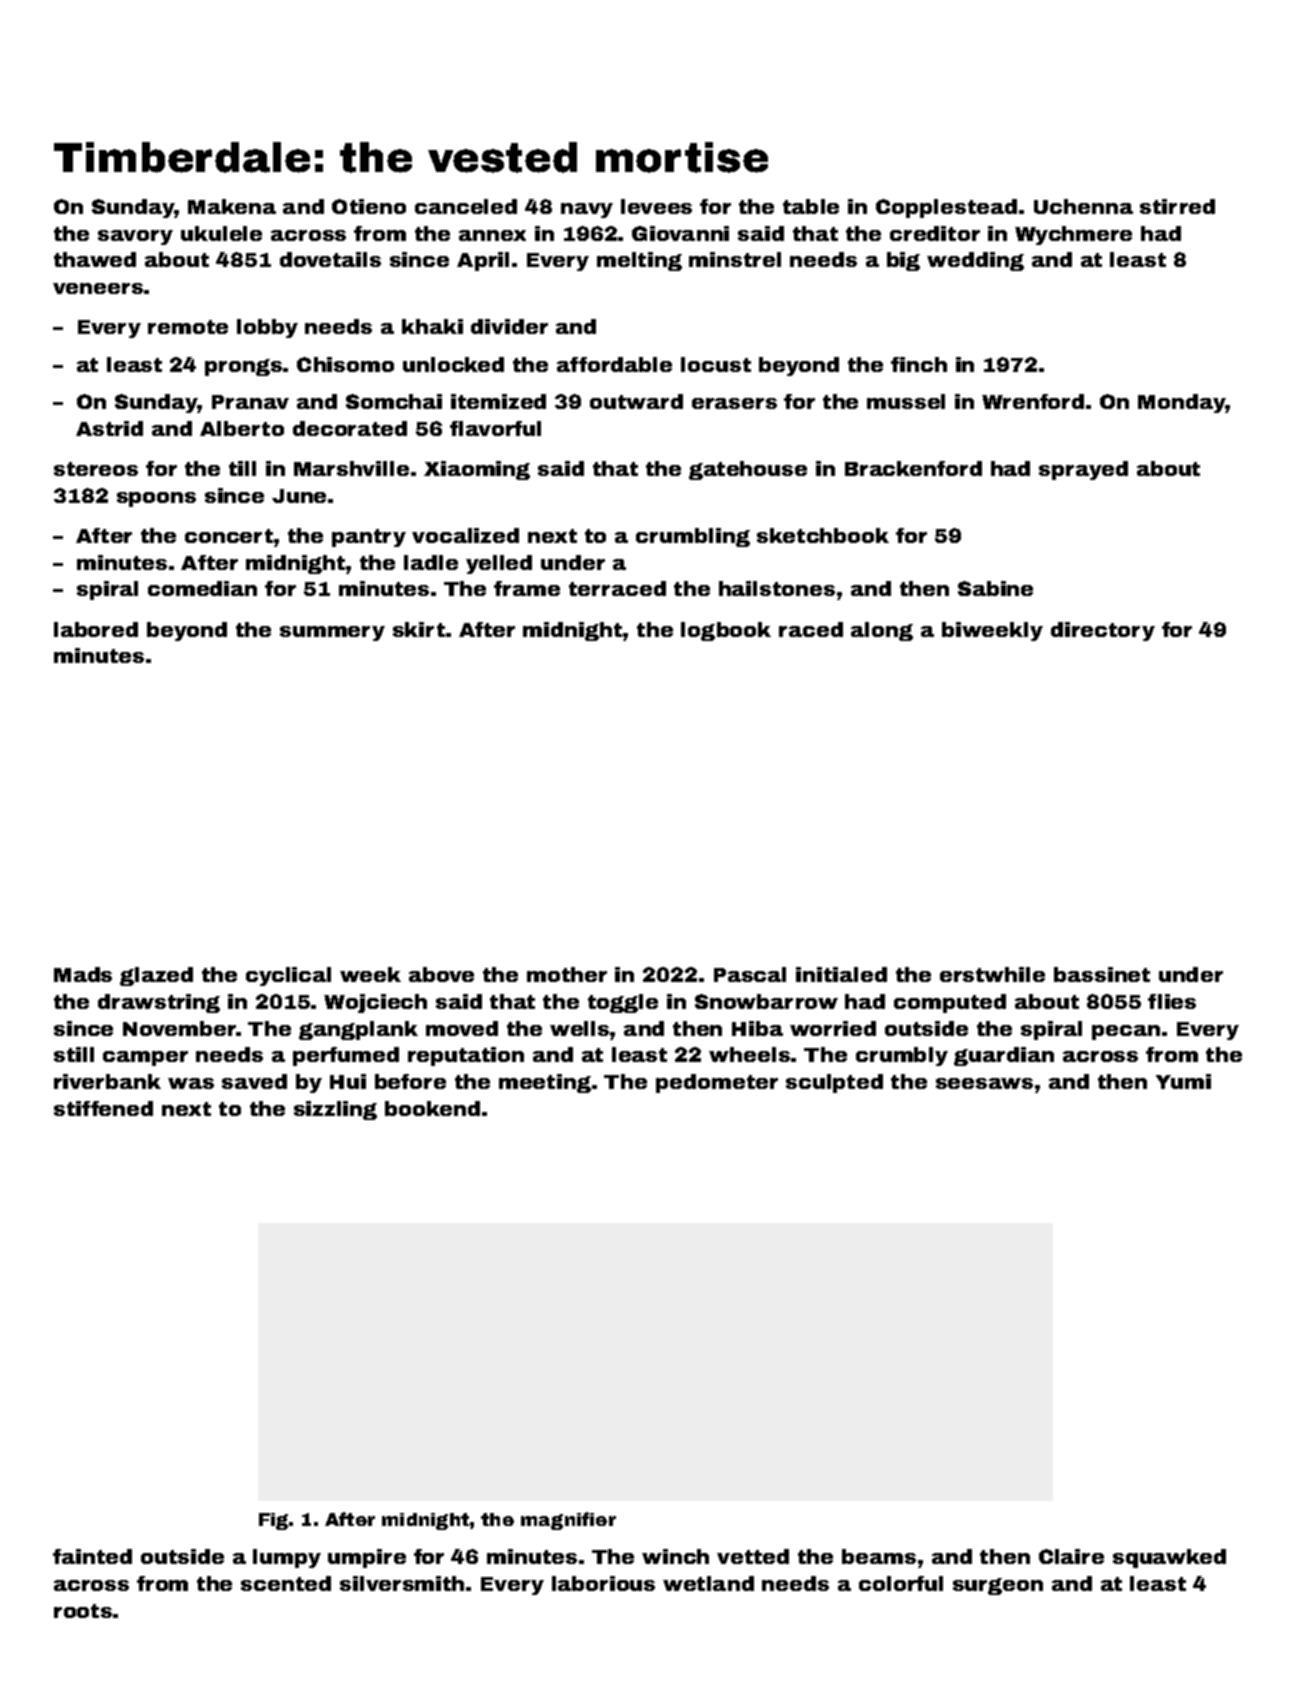 Image resolution: width=1311 pixels, height=1697 pixels. Describe the element at coordinates (83, 974) in the screenshot. I see `Mads` at that location.
